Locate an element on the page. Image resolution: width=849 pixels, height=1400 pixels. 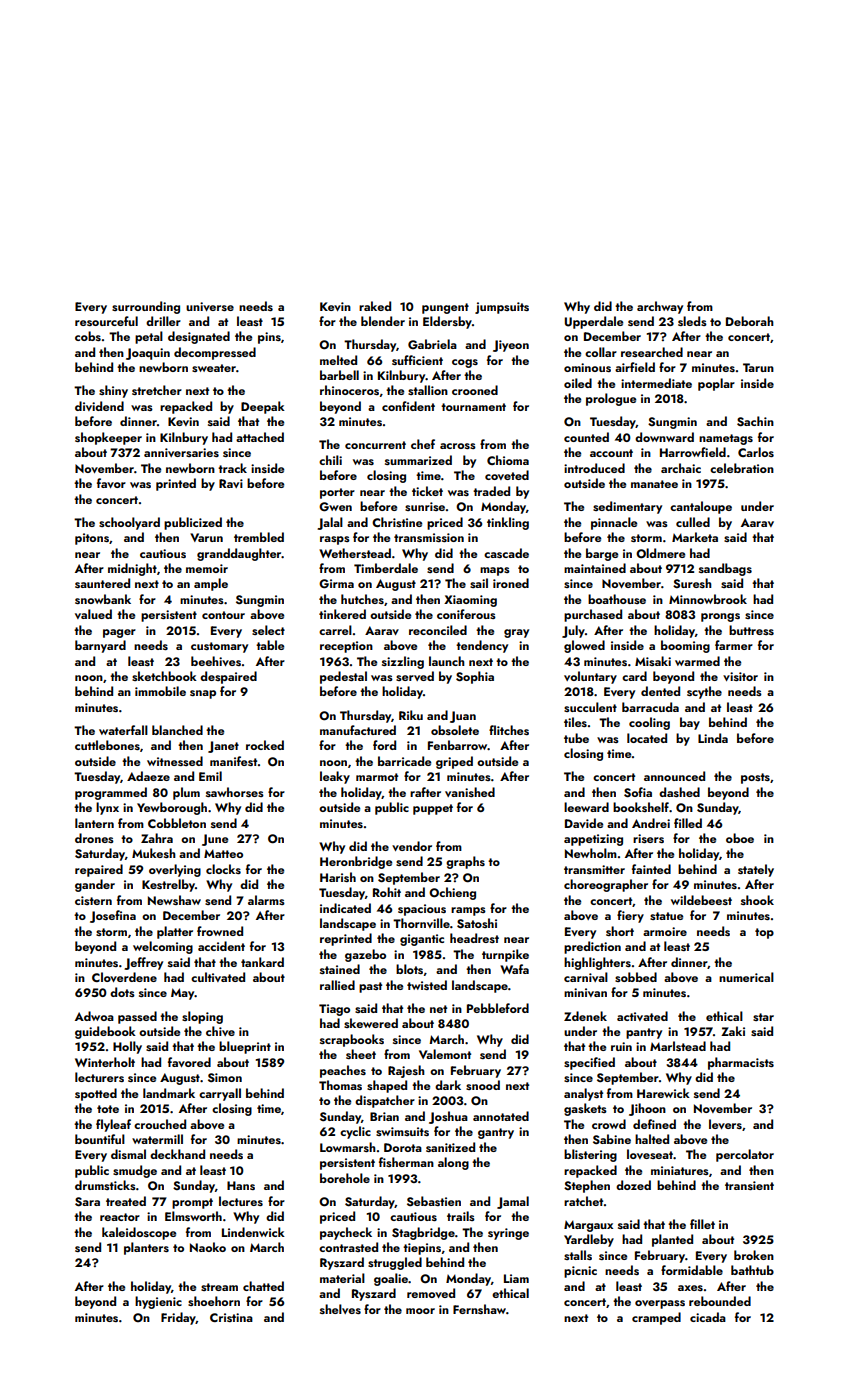
blanched is located at coordinates (177, 730).
